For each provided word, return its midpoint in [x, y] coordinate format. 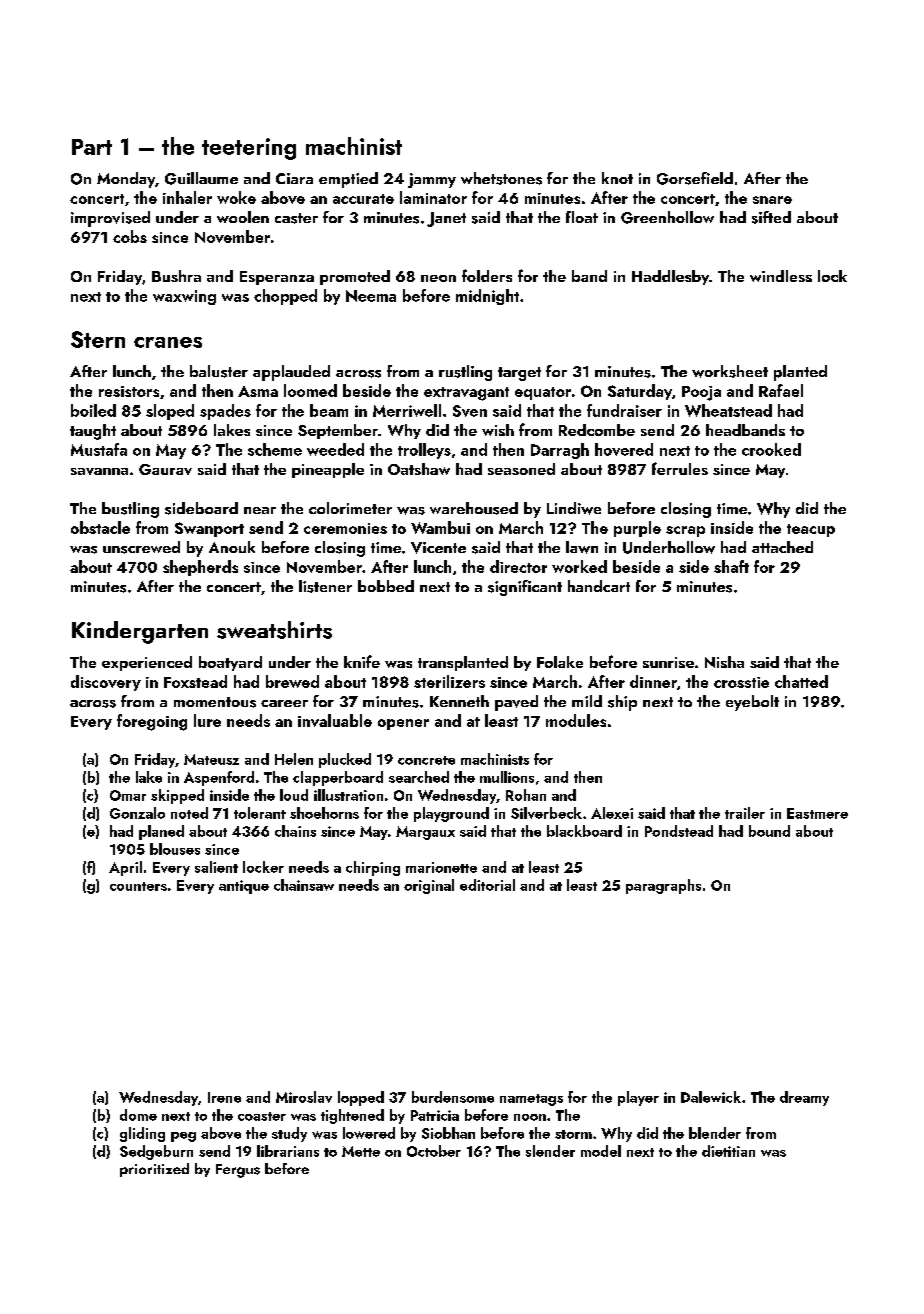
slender [550, 1151]
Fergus [238, 1171]
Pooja [701, 393]
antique [244, 887]
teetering [249, 149]
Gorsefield [695, 178]
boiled [93, 410]
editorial [487, 885]
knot [617, 178]
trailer [745, 813]
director [518, 566]
